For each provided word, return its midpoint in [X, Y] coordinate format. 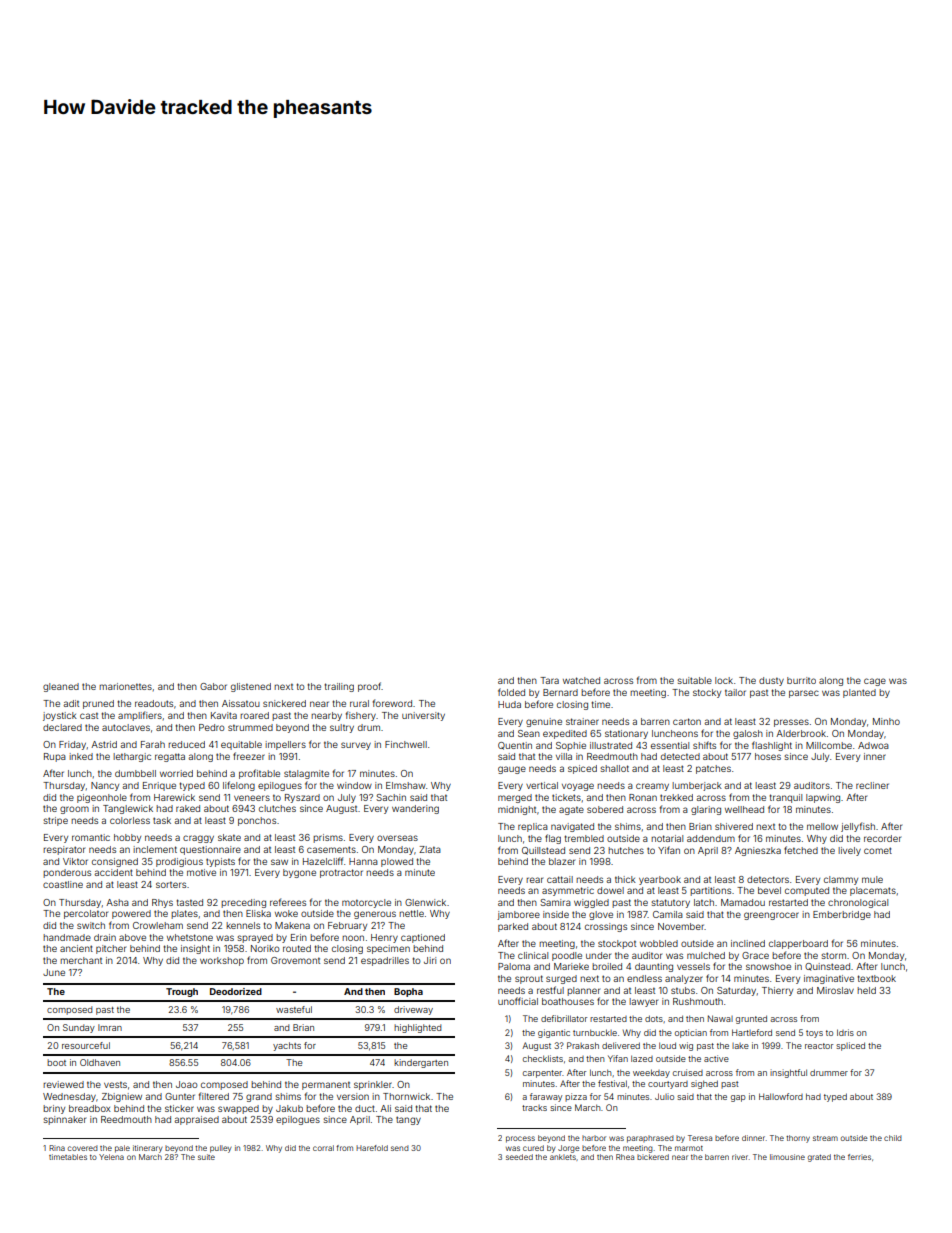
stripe [55, 821]
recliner [872, 785]
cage [875, 682]
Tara [549, 680]
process [520, 1139]
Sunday [79, 1028]
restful [550, 990]
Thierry [777, 991]
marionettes [125, 686]
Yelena [111, 1157]
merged [515, 798]
